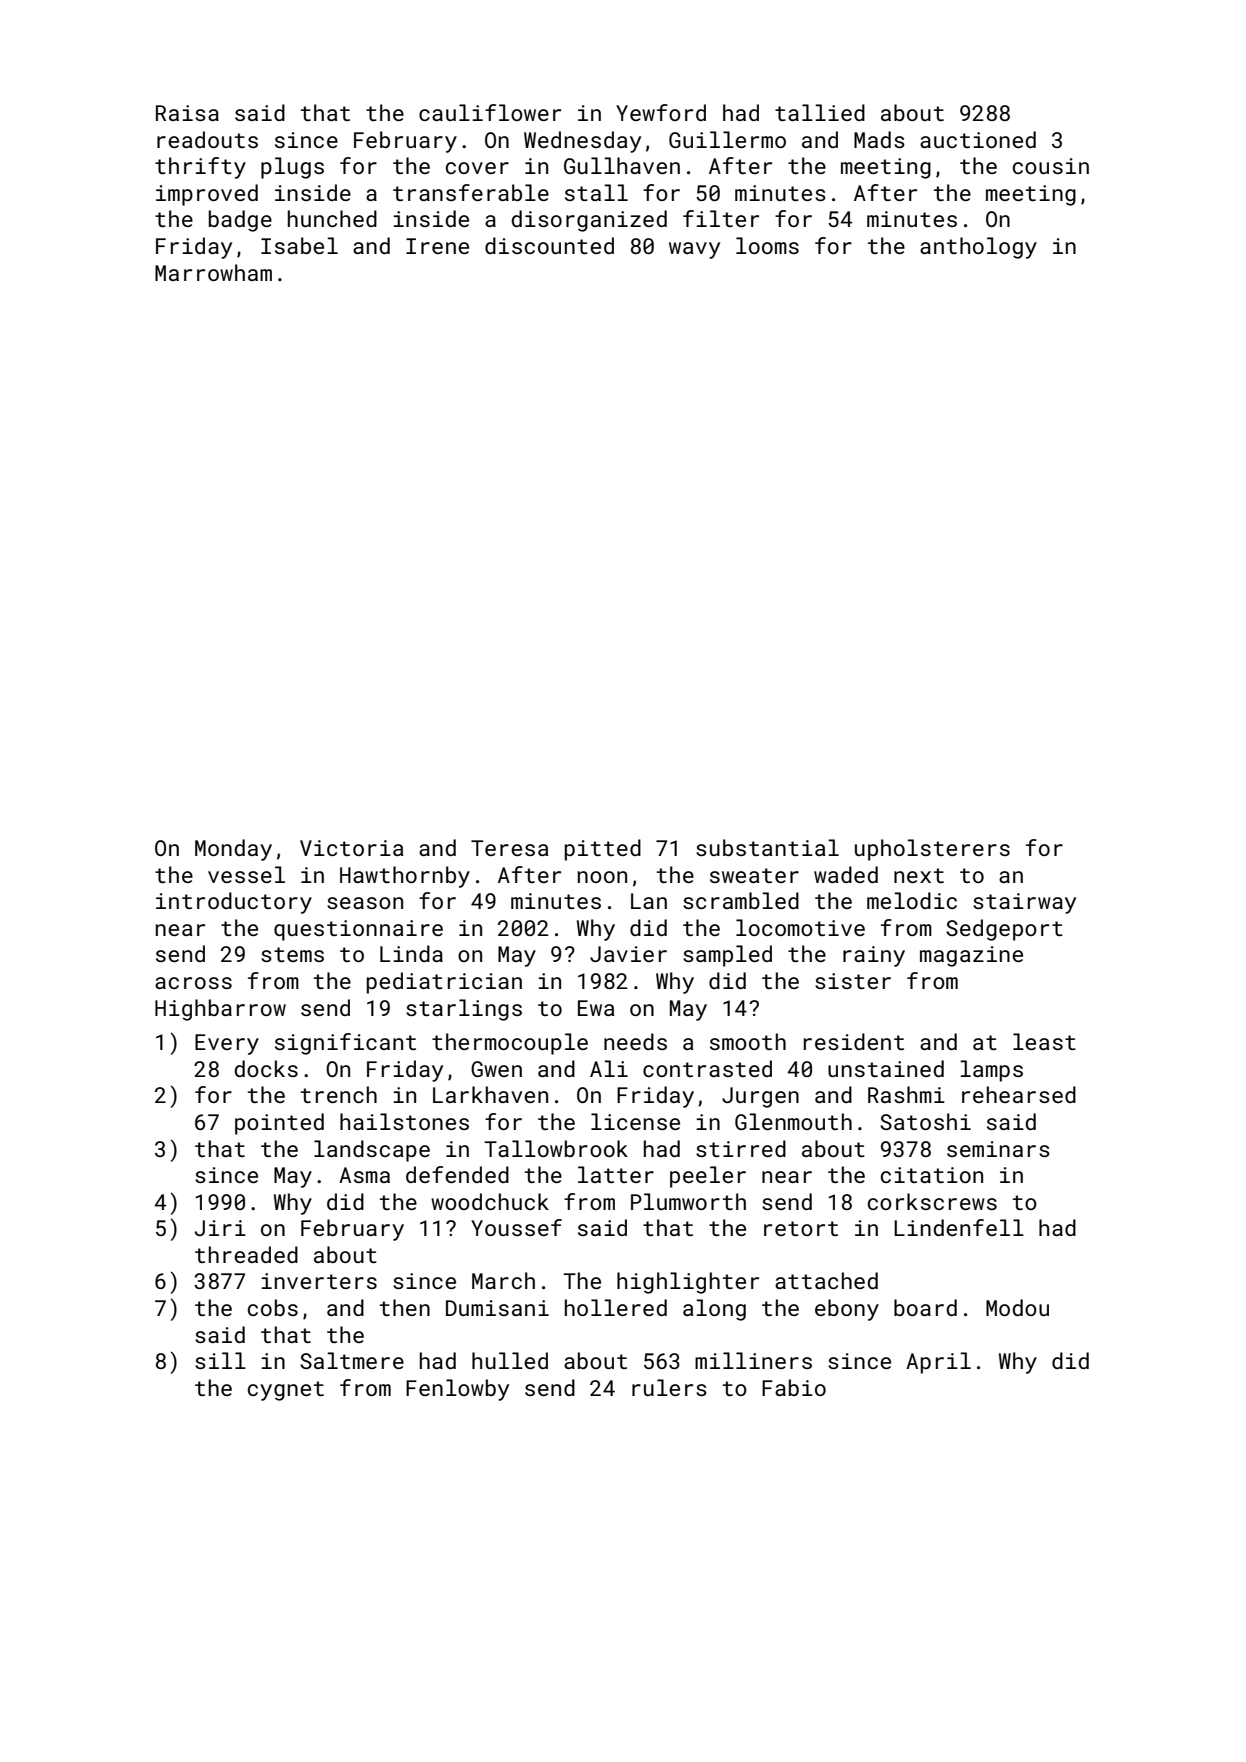  What do you see at coordinates (187, 113) in the screenshot?
I see `Raisa` at bounding box center [187, 113].
